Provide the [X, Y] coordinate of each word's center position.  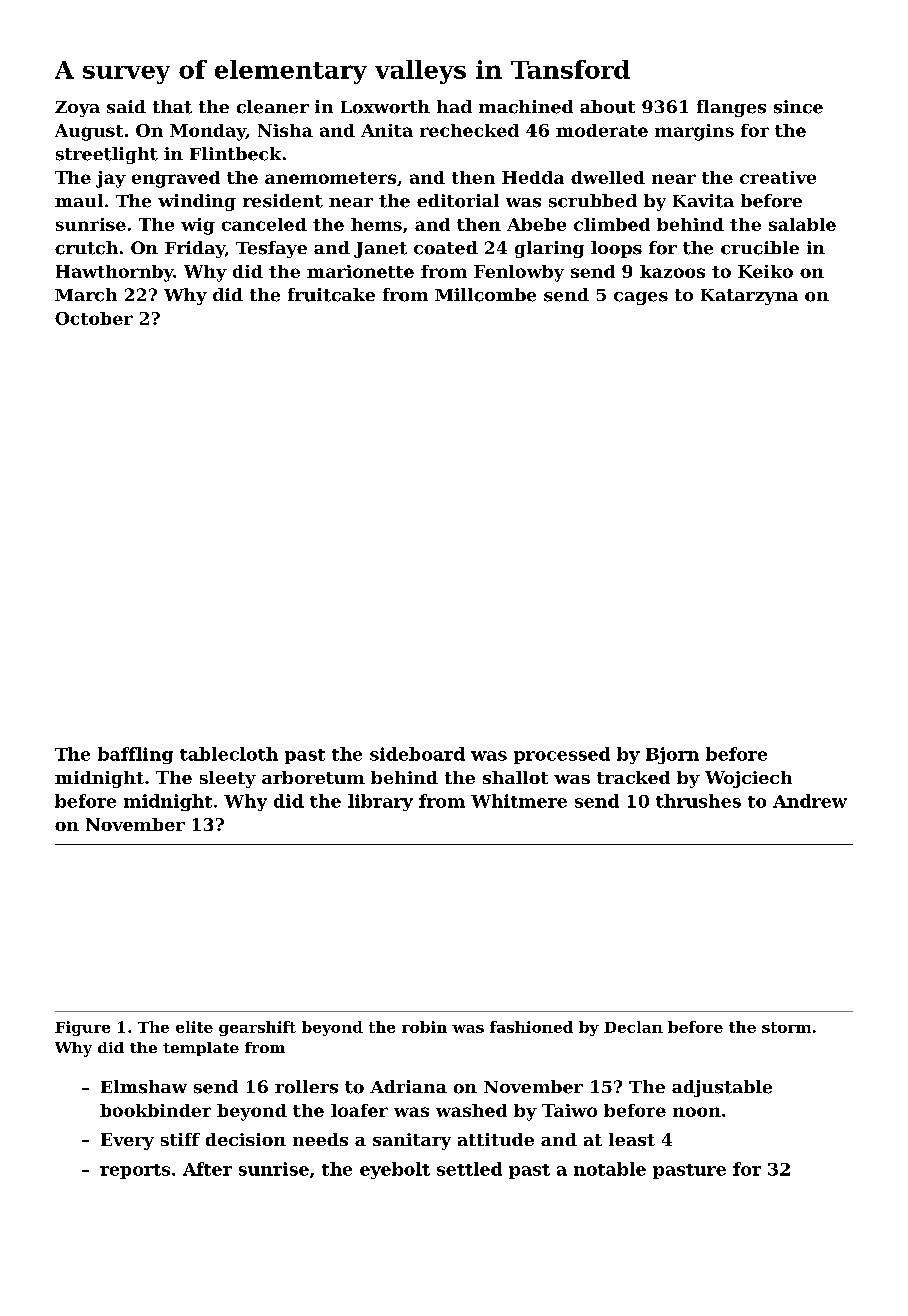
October [94, 318]
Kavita [703, 201]
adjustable [722, 1088]
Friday [195, 249]
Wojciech [748, 779]
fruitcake [331, 295]
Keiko [765, 271]
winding [197, 202]
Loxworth [385, 107]
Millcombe [485, 295]
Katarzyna [749, 297]
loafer [359, 1110]
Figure [82, 1028]
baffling [135, 755]
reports [135, 1171]
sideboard [417, 754]
